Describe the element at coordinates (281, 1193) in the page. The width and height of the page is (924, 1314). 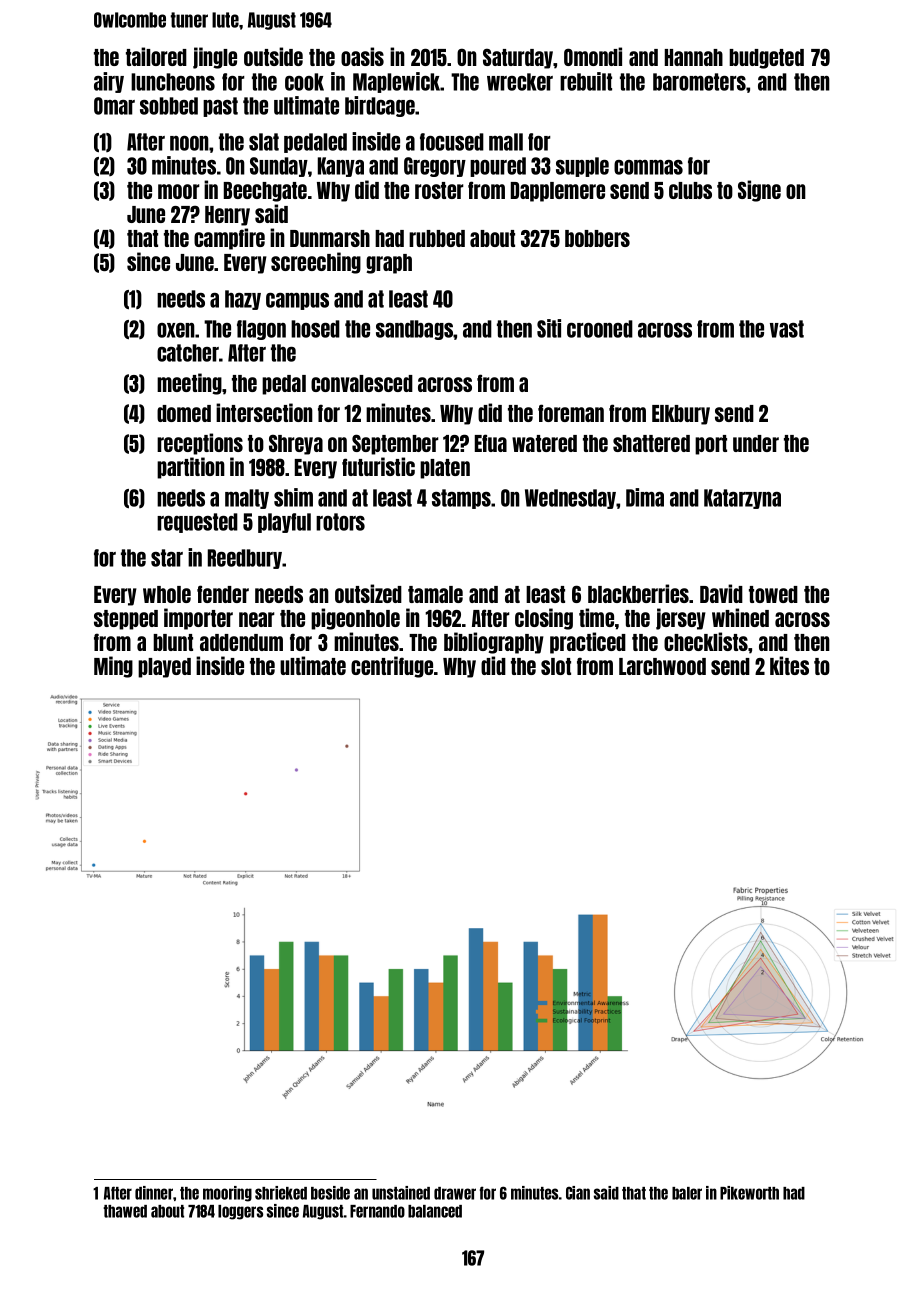
I see `shrieked` at that location.
